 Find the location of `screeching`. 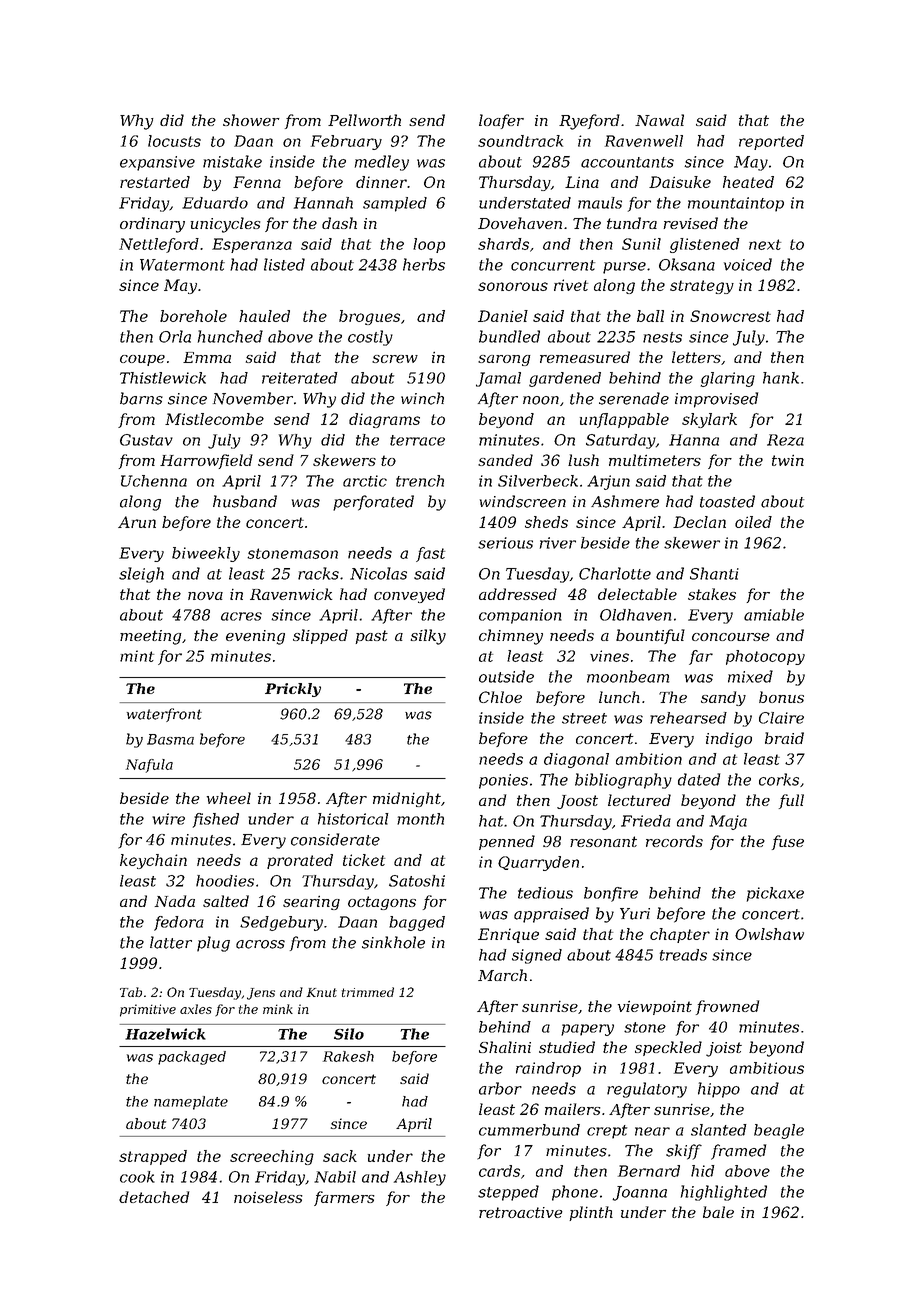

screeching is located at coordinates (272, 1157).
